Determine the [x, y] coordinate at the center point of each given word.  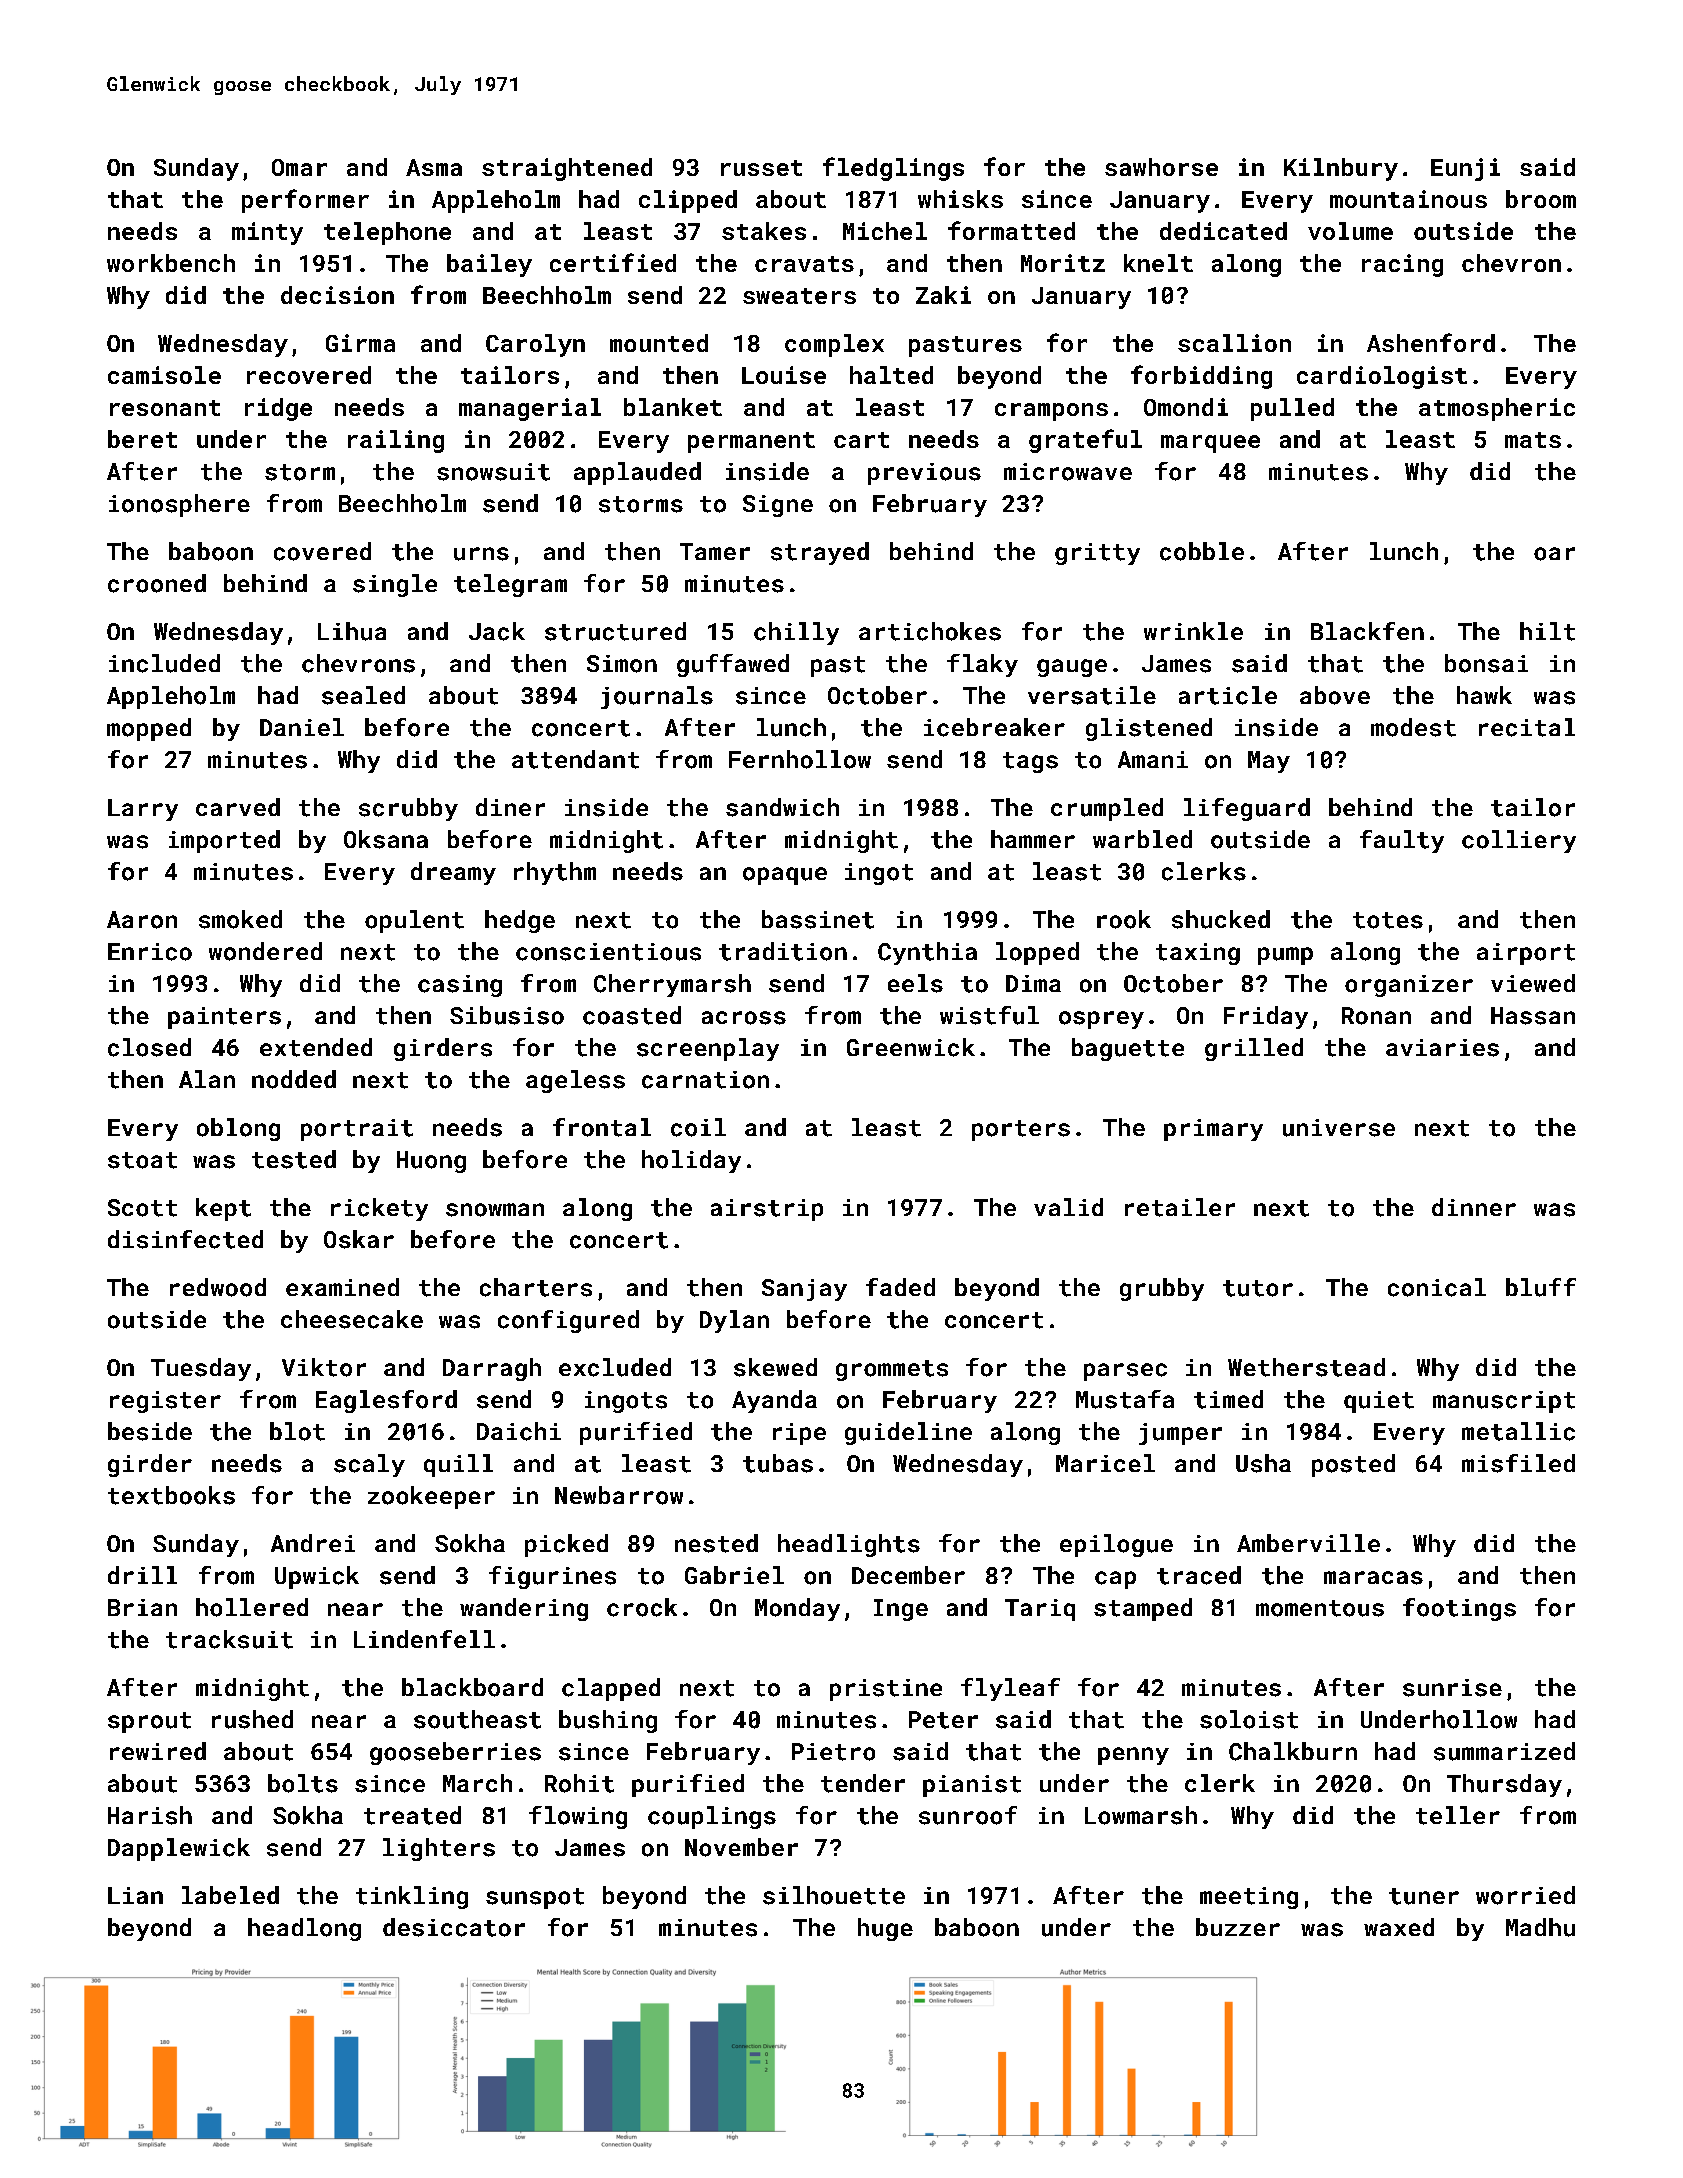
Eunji [1465, 169]
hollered [252, 1607]
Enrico [150, 952]
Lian [135, 1895]
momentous [1320, 1608]
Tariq [1040, 1610]
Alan [207, 1079]
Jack [497, 631]
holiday [691, 1161]
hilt [1547, 631]
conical [1437, 1287]
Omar [299, 167]
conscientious [608, 952]
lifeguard [1247, 809]
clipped [688, 201]
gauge [1072, 668]
